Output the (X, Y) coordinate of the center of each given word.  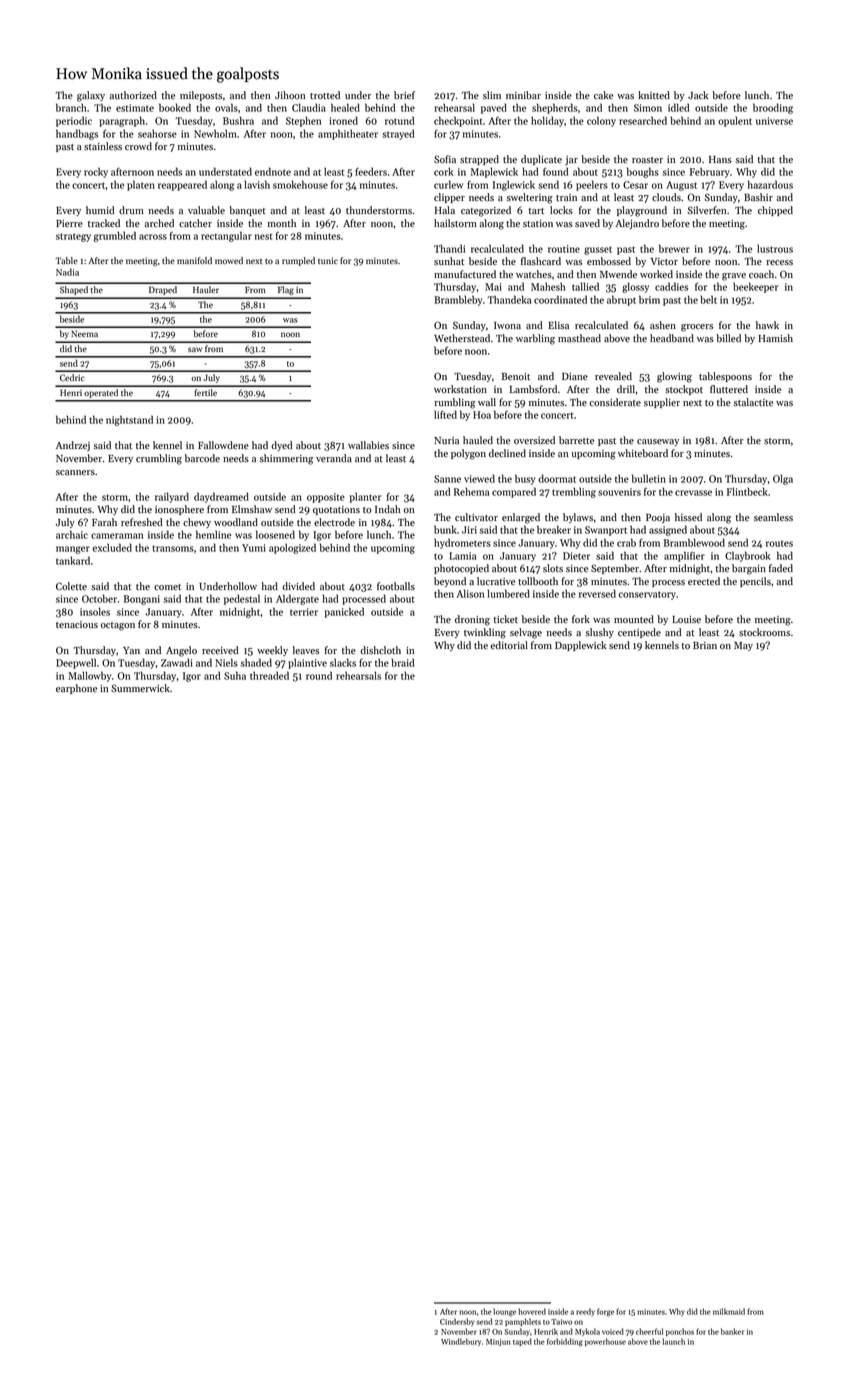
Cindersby (457, 1322)
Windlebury (461, 1342)
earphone (76, 689)
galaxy (91, 96)
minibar (523, 95)
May (743, 646)
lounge (505, 1312)
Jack (698, 95)
